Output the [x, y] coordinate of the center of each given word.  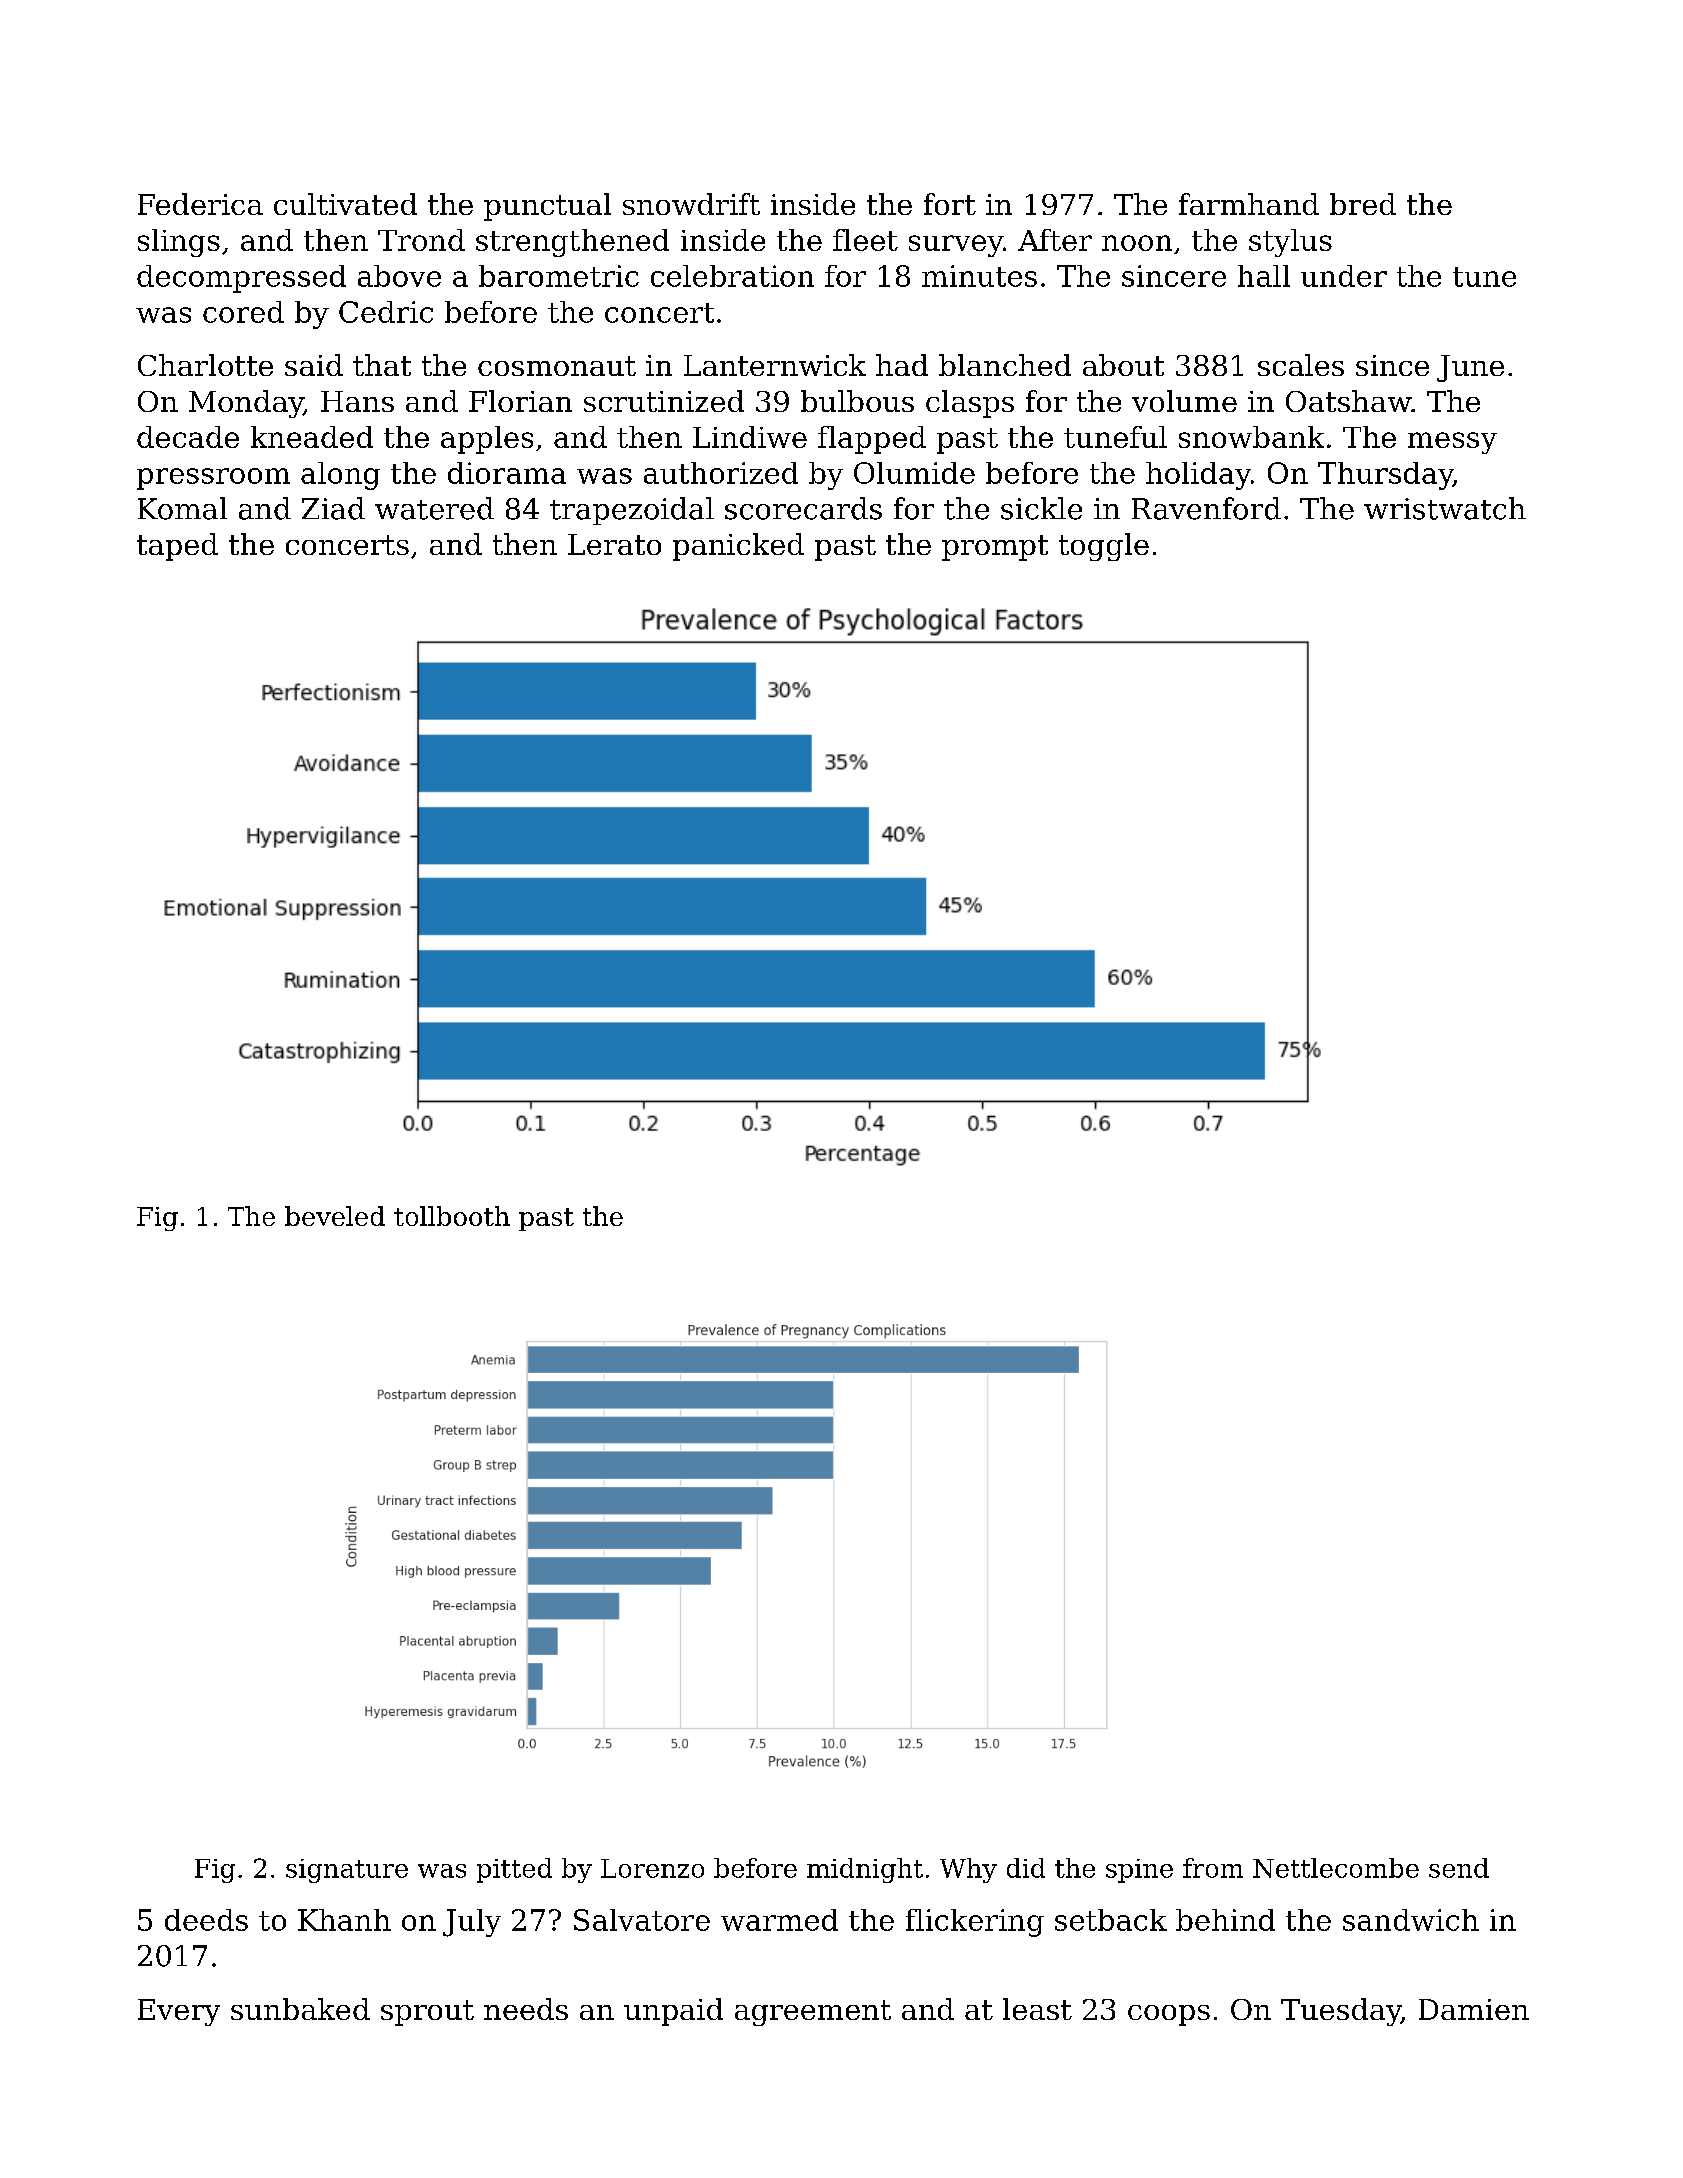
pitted [514, 1870]
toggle [1104, 547]
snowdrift [691, 204]
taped [177, 547]
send [1459, 1868]
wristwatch [1445, 508]
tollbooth [452, 1216]
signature [347, 1871]
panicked [738, 547]
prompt [995, 548]
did [1026, 1868]
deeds [206, 1920]
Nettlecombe [1336, 1868]
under [1344, 276]
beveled [335, 1216]
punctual [547, 207]
